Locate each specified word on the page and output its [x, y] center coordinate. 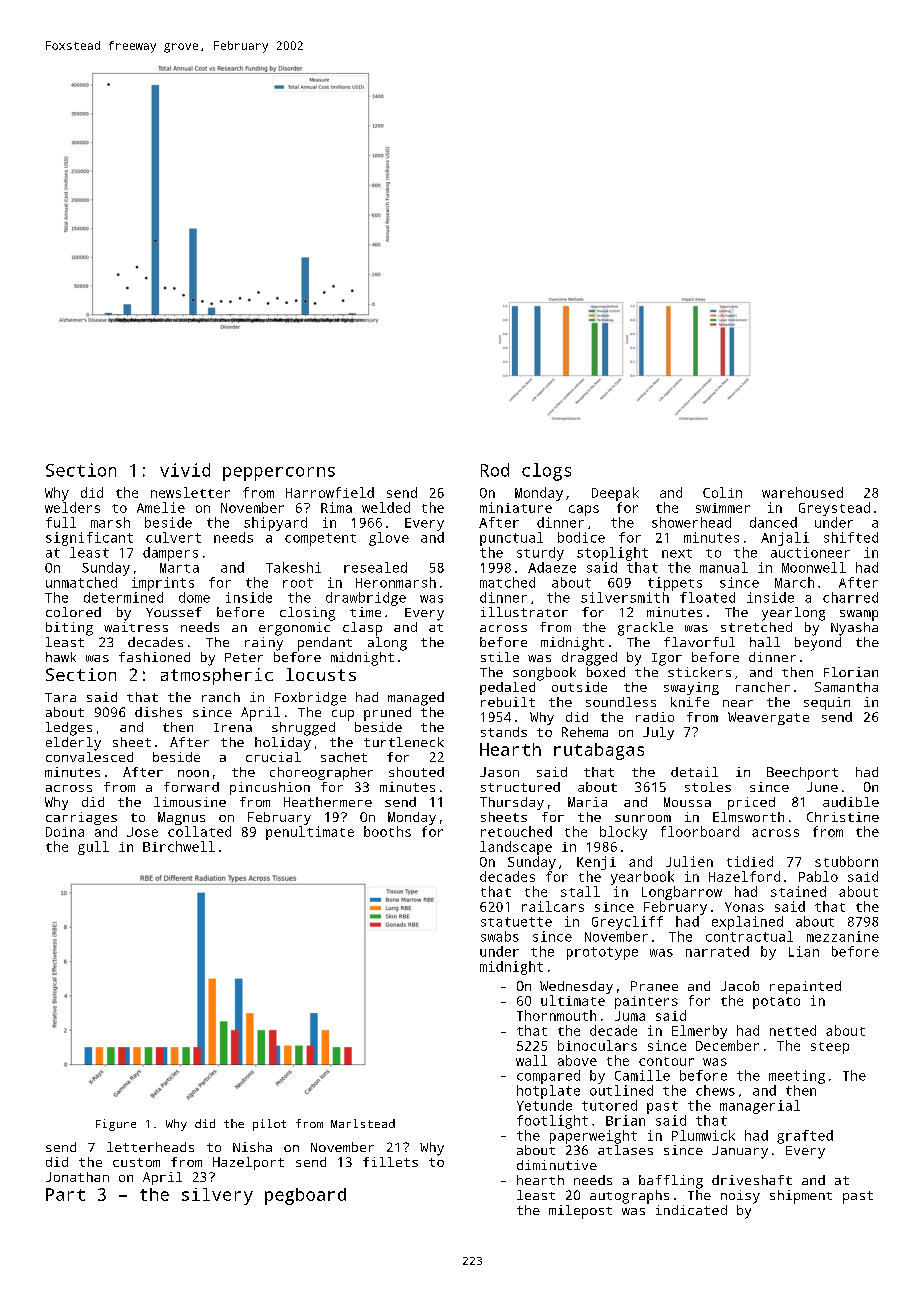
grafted [805, 1137]
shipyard [275, 524]
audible [851, 802]
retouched [516, 831]
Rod [495, 470]
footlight [552, 1122]
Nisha [252, 1147]
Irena [233, 727]
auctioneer [810, 552]
